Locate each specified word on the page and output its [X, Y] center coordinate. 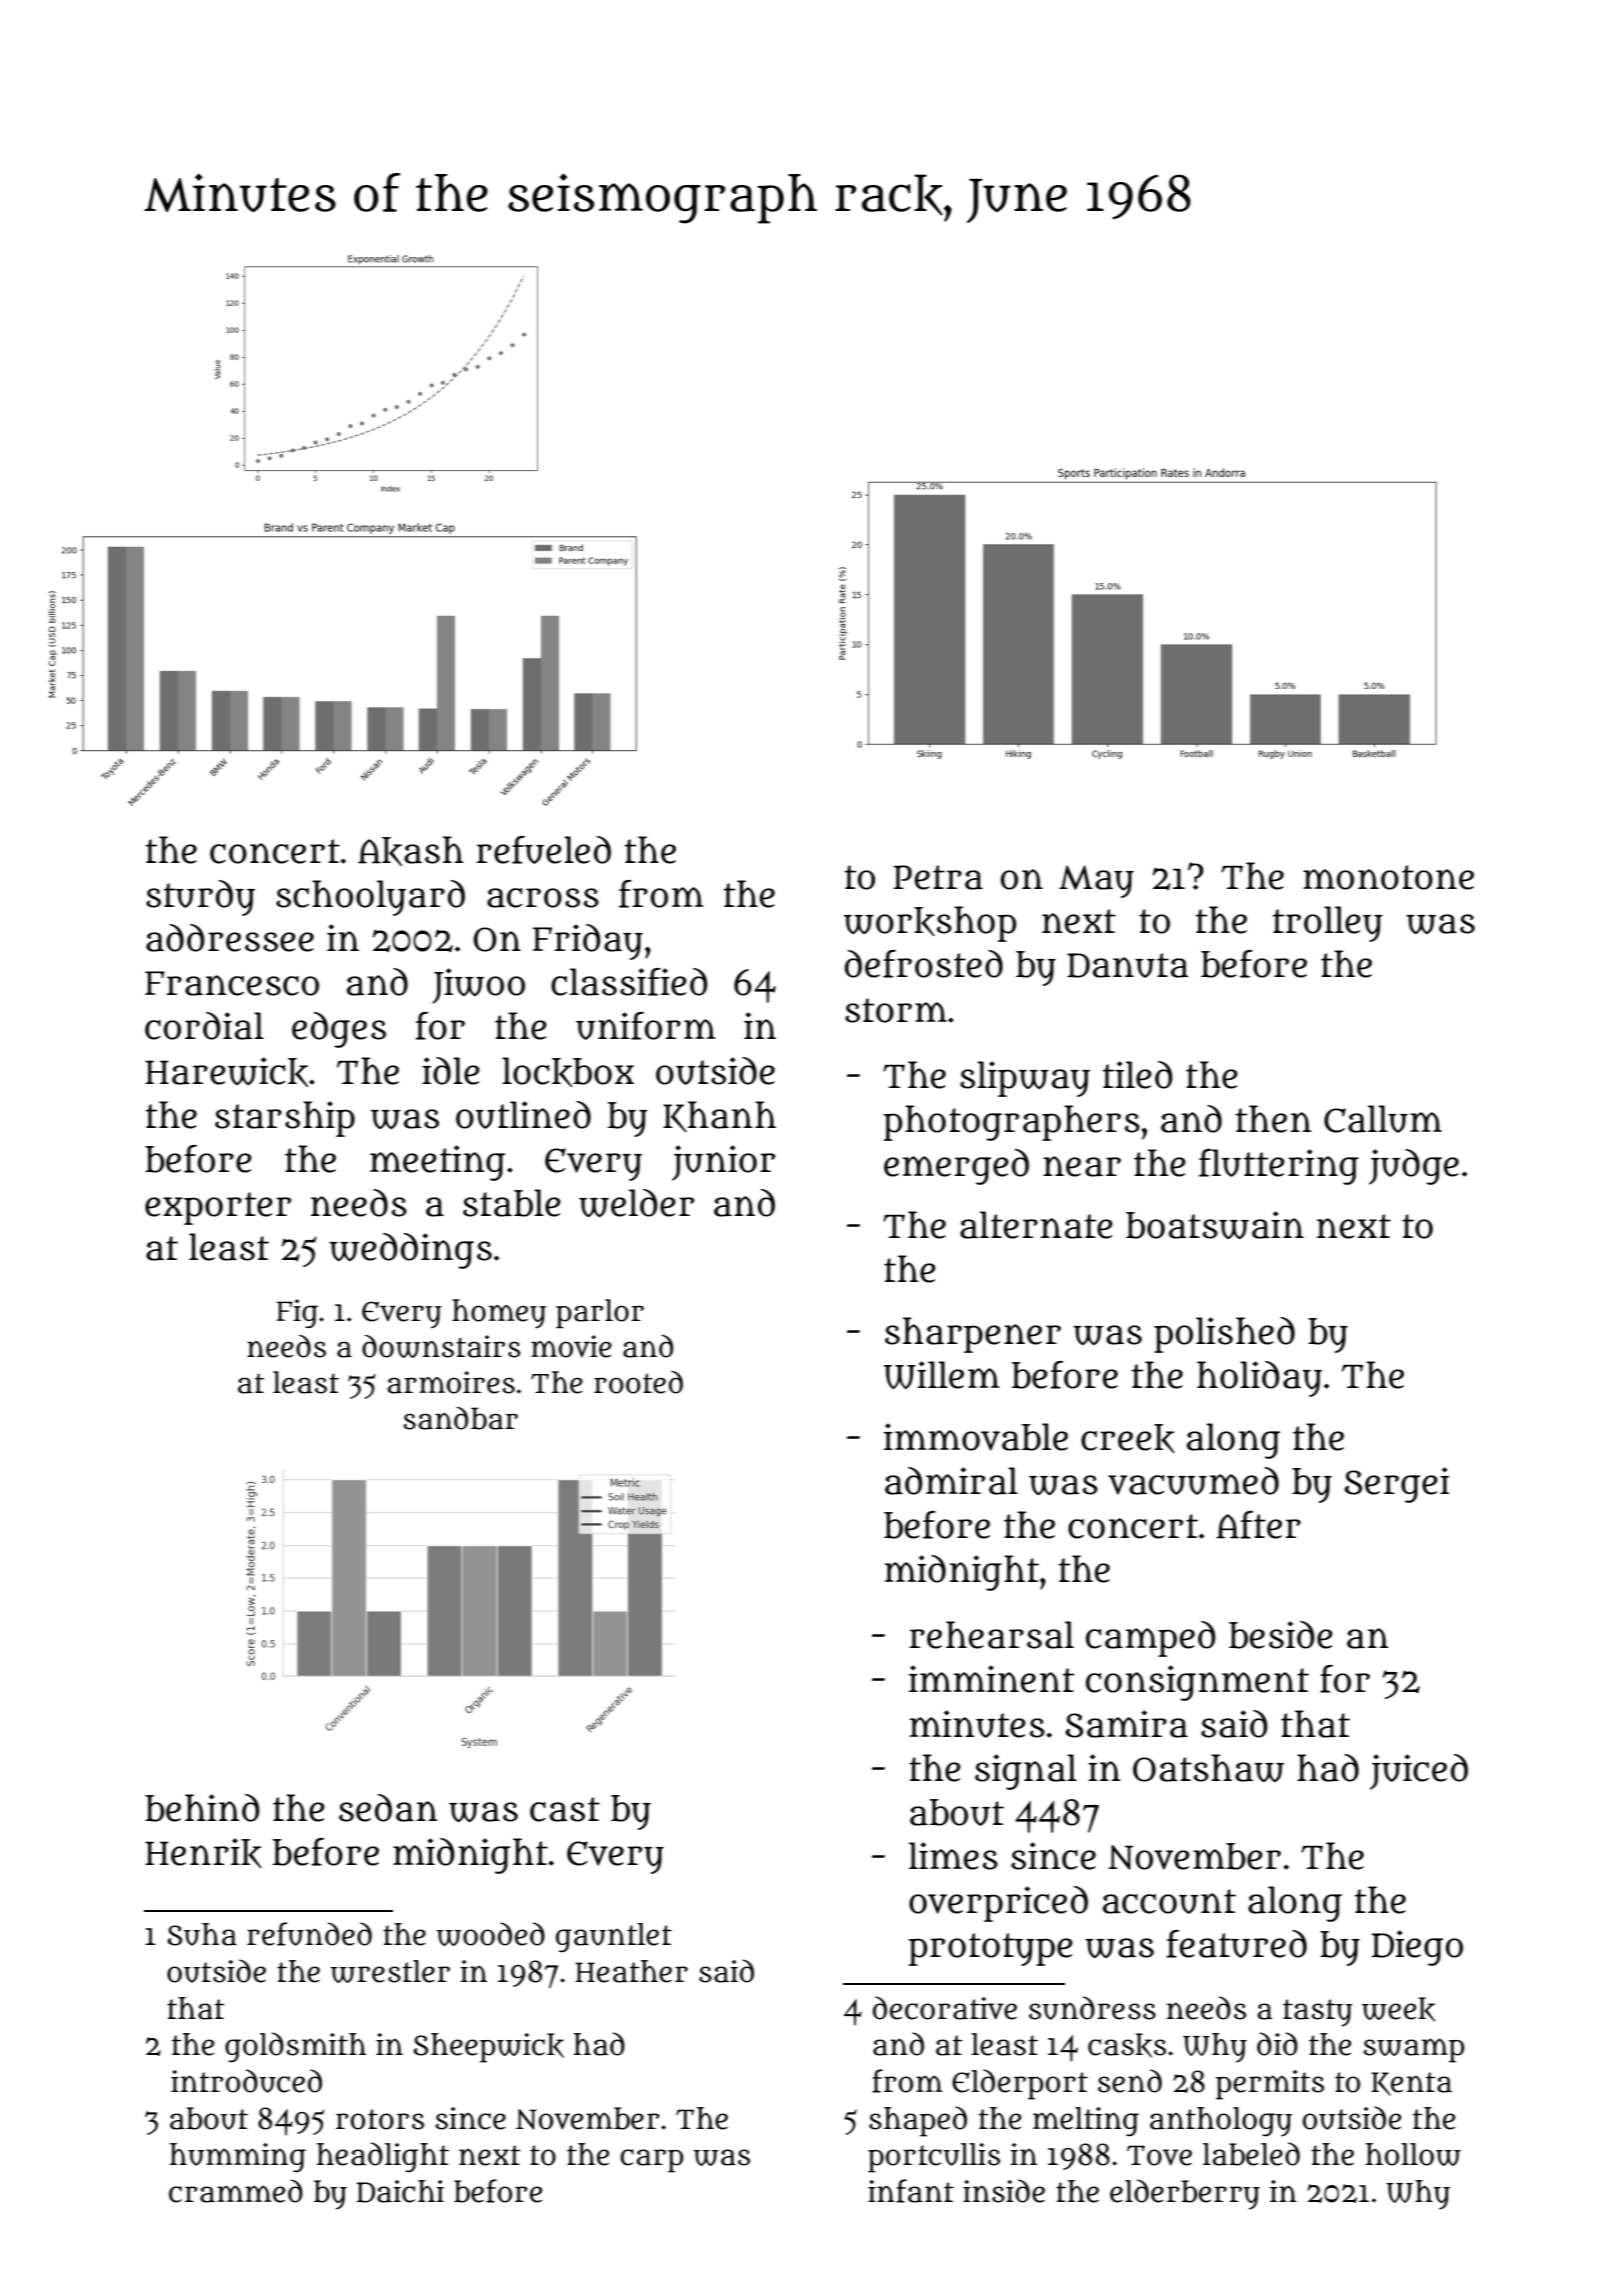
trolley [1328, 924]
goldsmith [295, 2047]
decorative [945, 2008]
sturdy [200, 898]
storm [896, 1010]
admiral [951, 1481]
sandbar [461, 1418]
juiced [1419, 1772]
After [1258, 1525]
